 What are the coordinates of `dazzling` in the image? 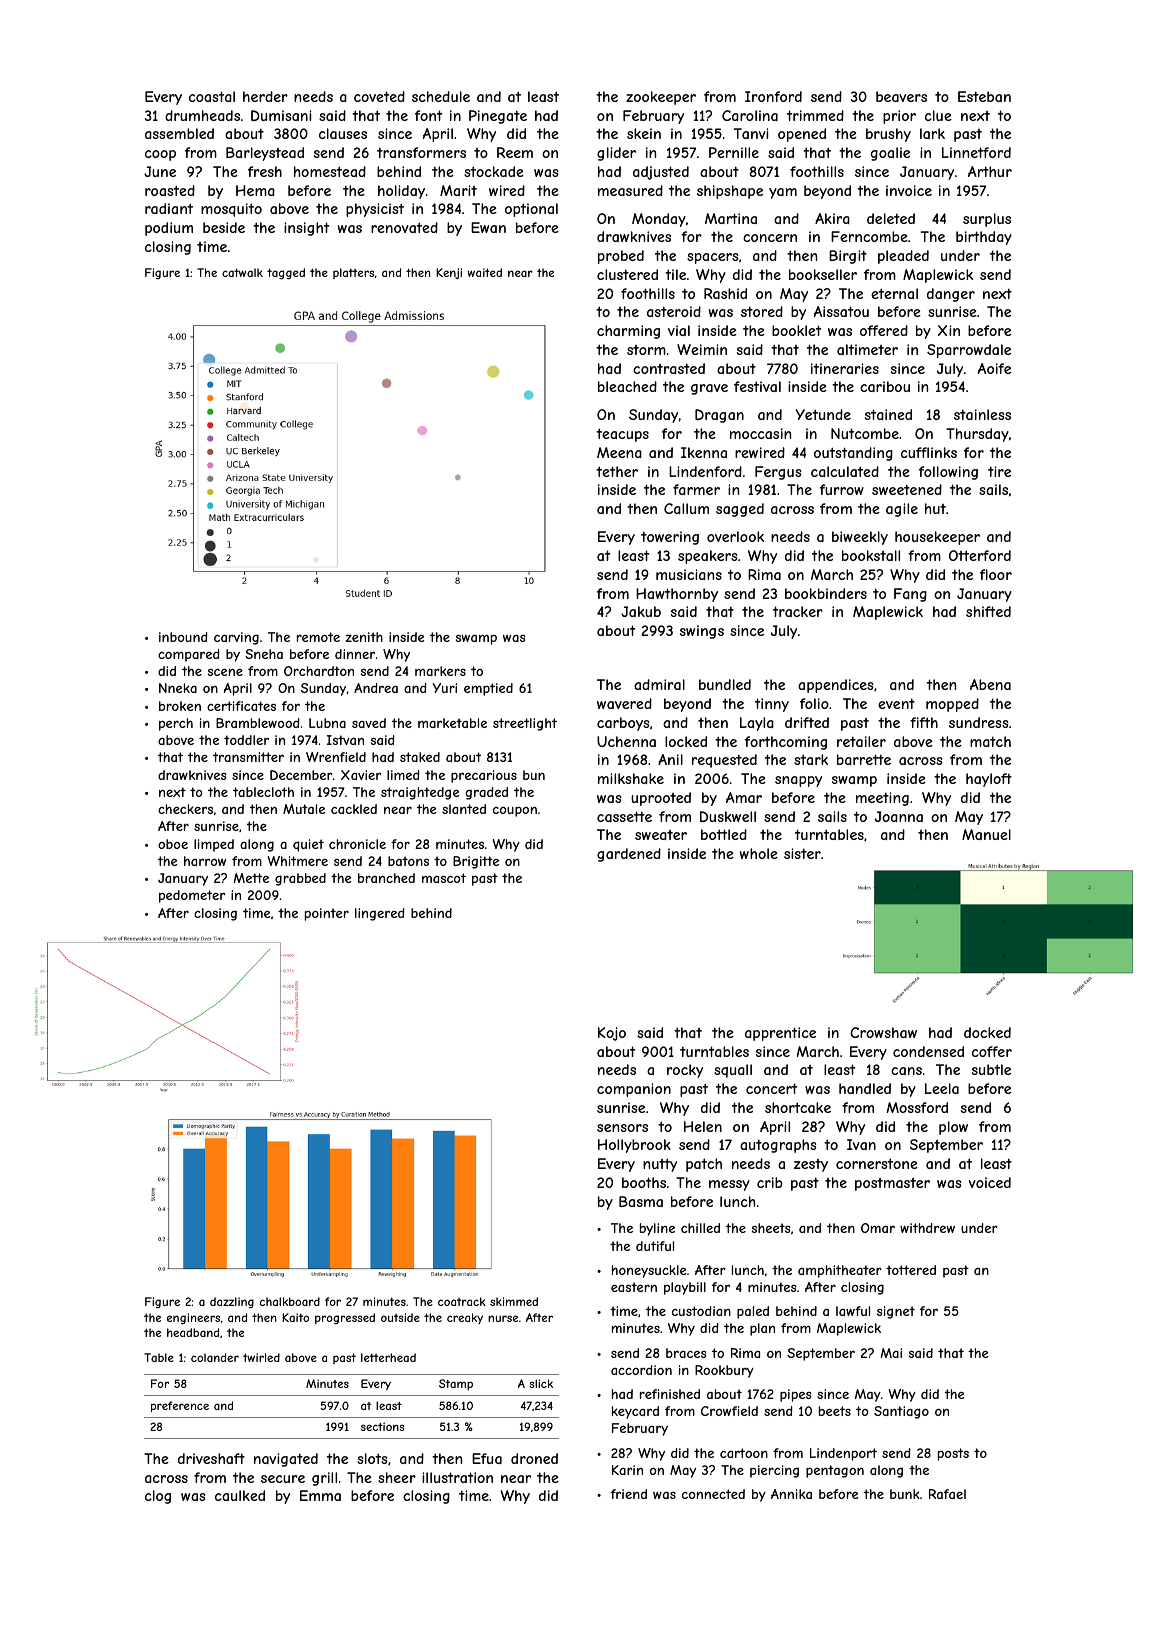 It's located at (232, 1302).
